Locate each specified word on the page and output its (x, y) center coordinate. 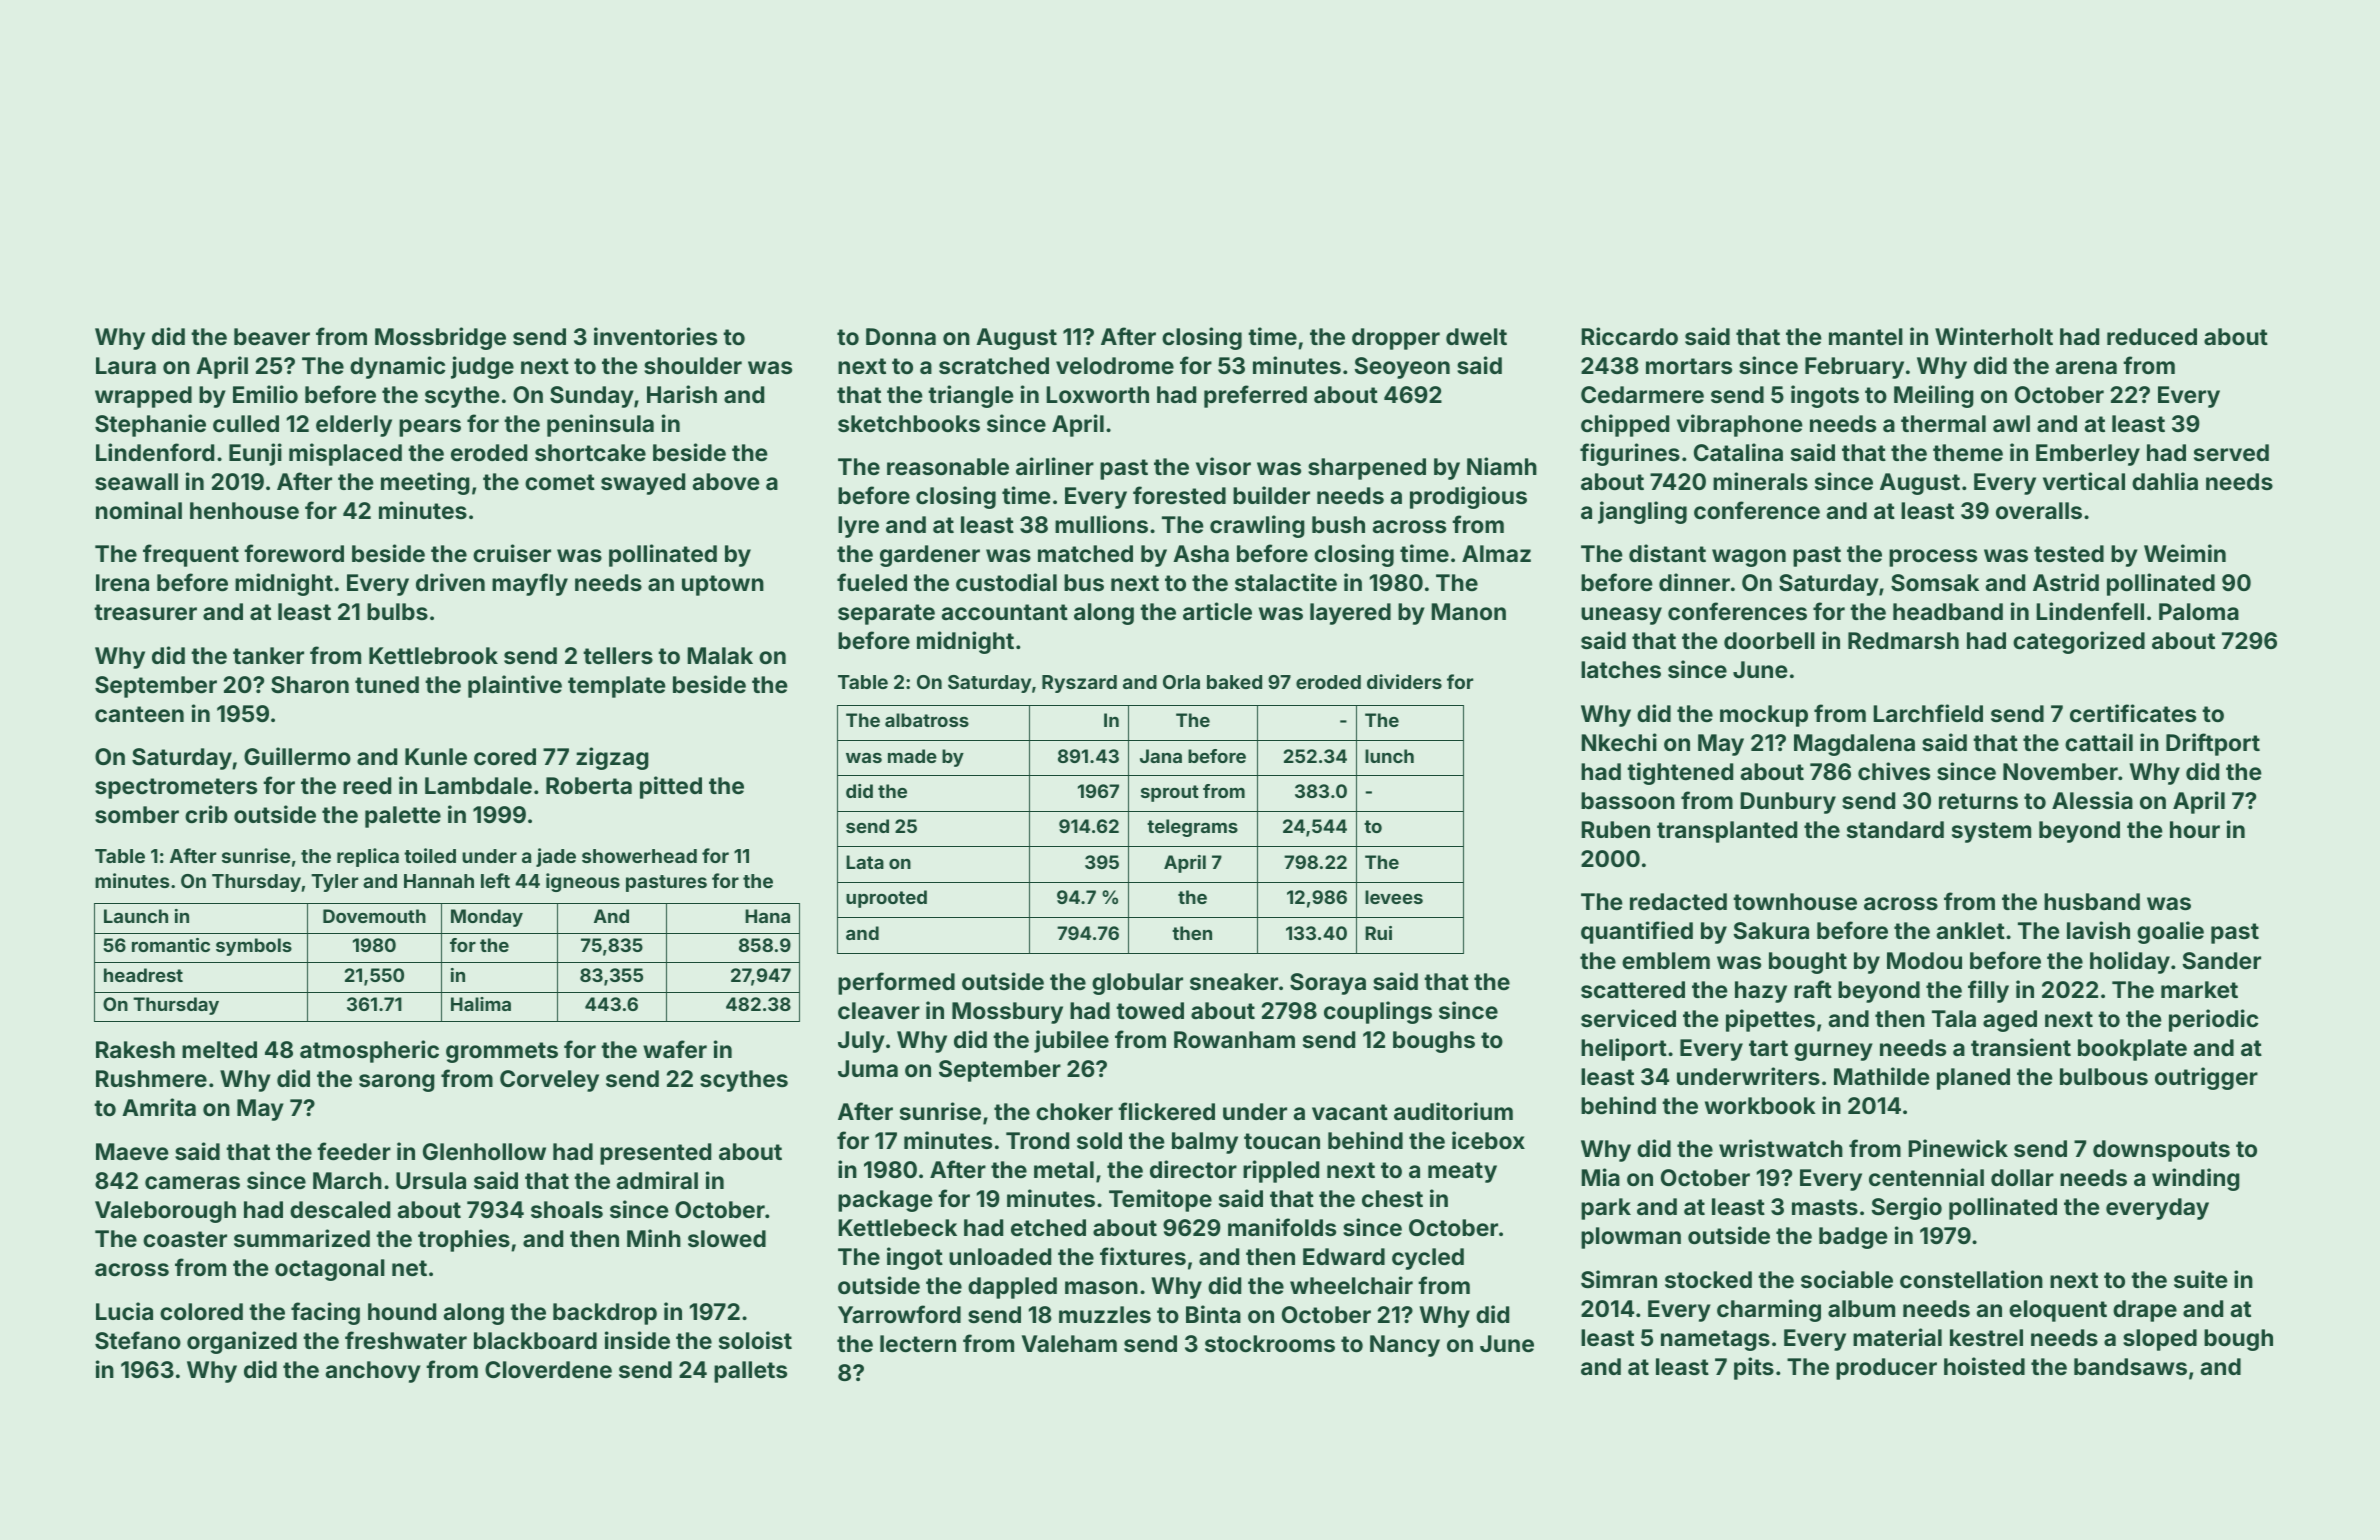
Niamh (1502, 466)
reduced (2152, 336)
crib (206, 814)
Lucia (124, 1311)
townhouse (1795, 901)
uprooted (886, 899)
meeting (425, 483)
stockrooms (1270, 1343)
